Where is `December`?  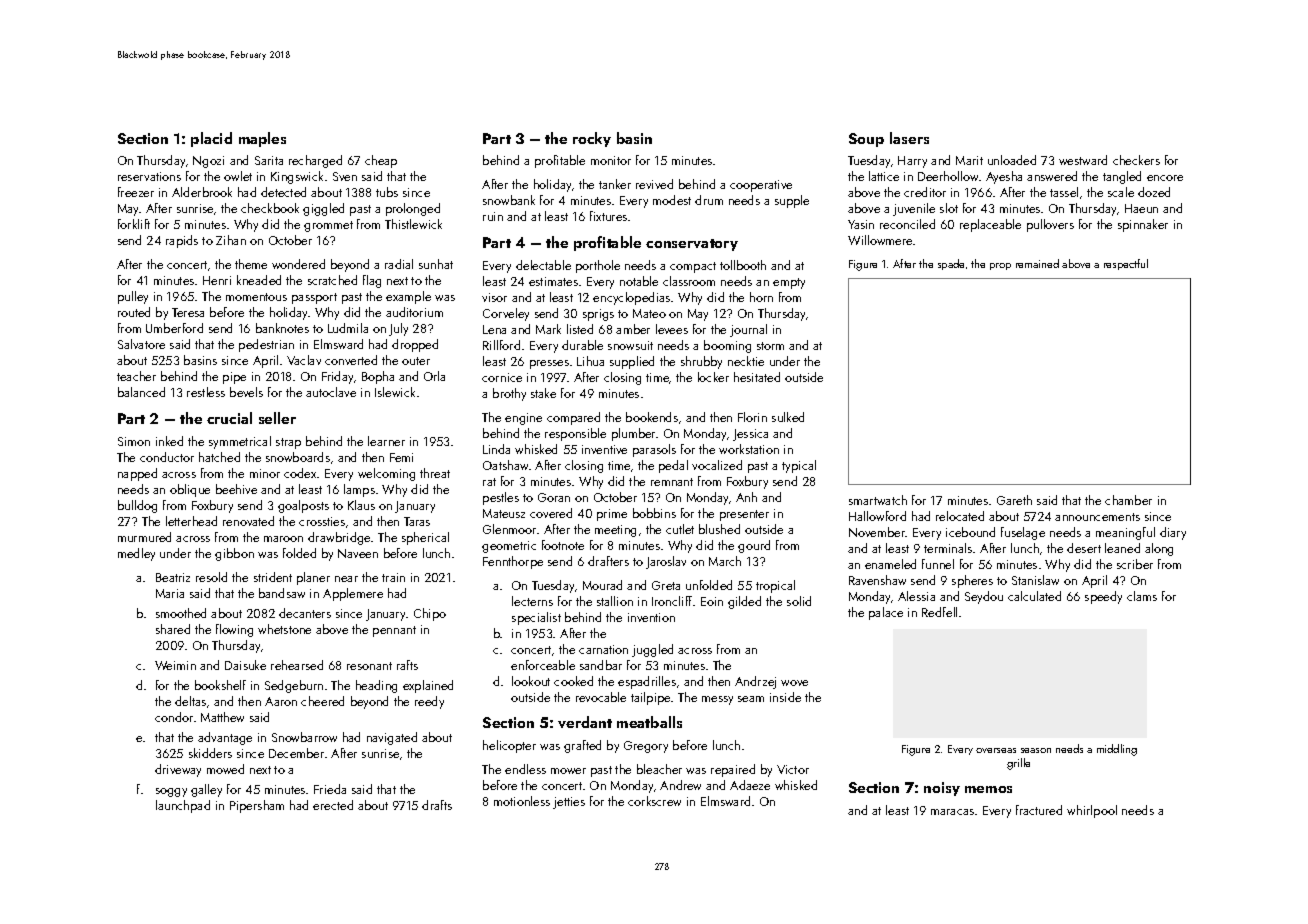
December is located at coordinates (296, 753).
